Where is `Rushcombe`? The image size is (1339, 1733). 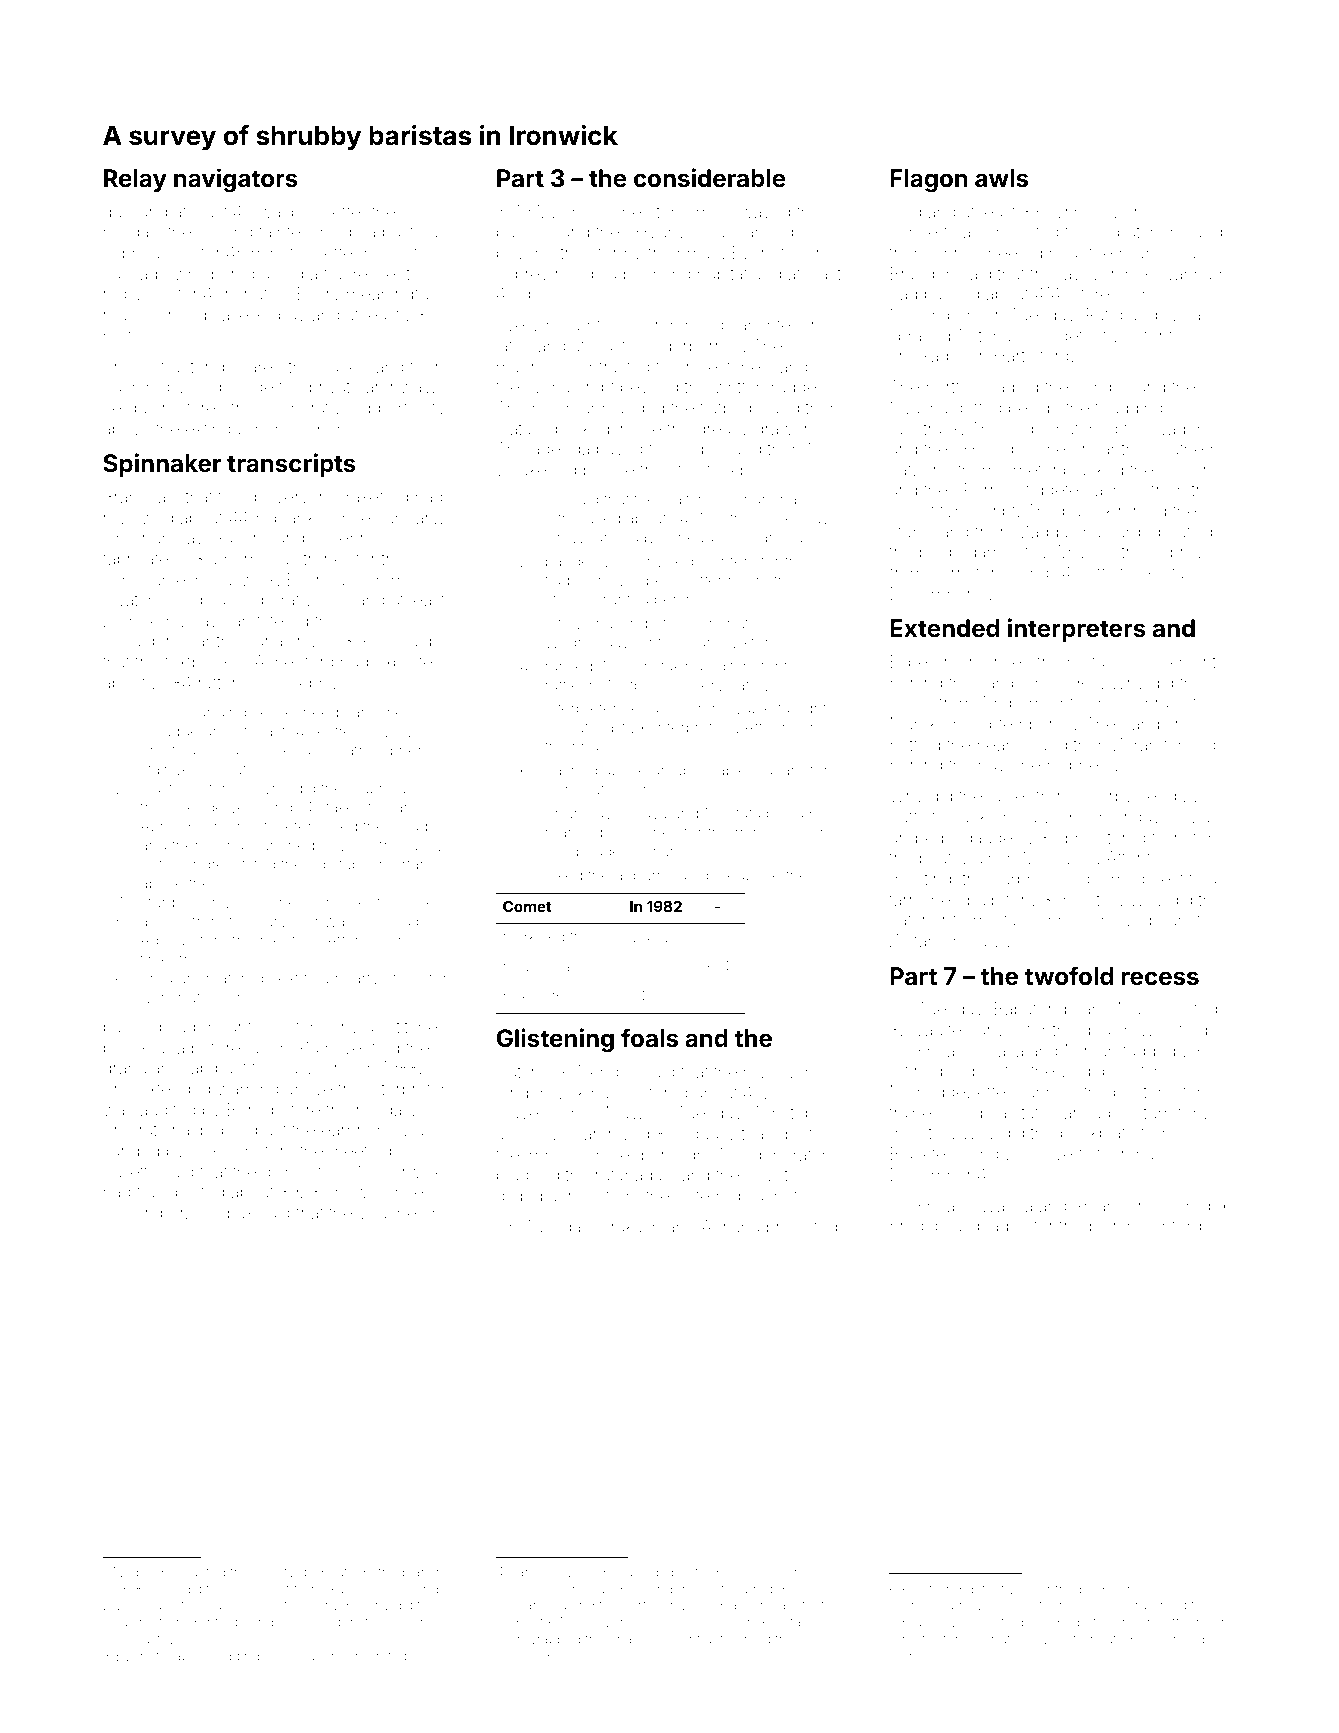
Rushcombe is located at coordinates (365, 1588).
